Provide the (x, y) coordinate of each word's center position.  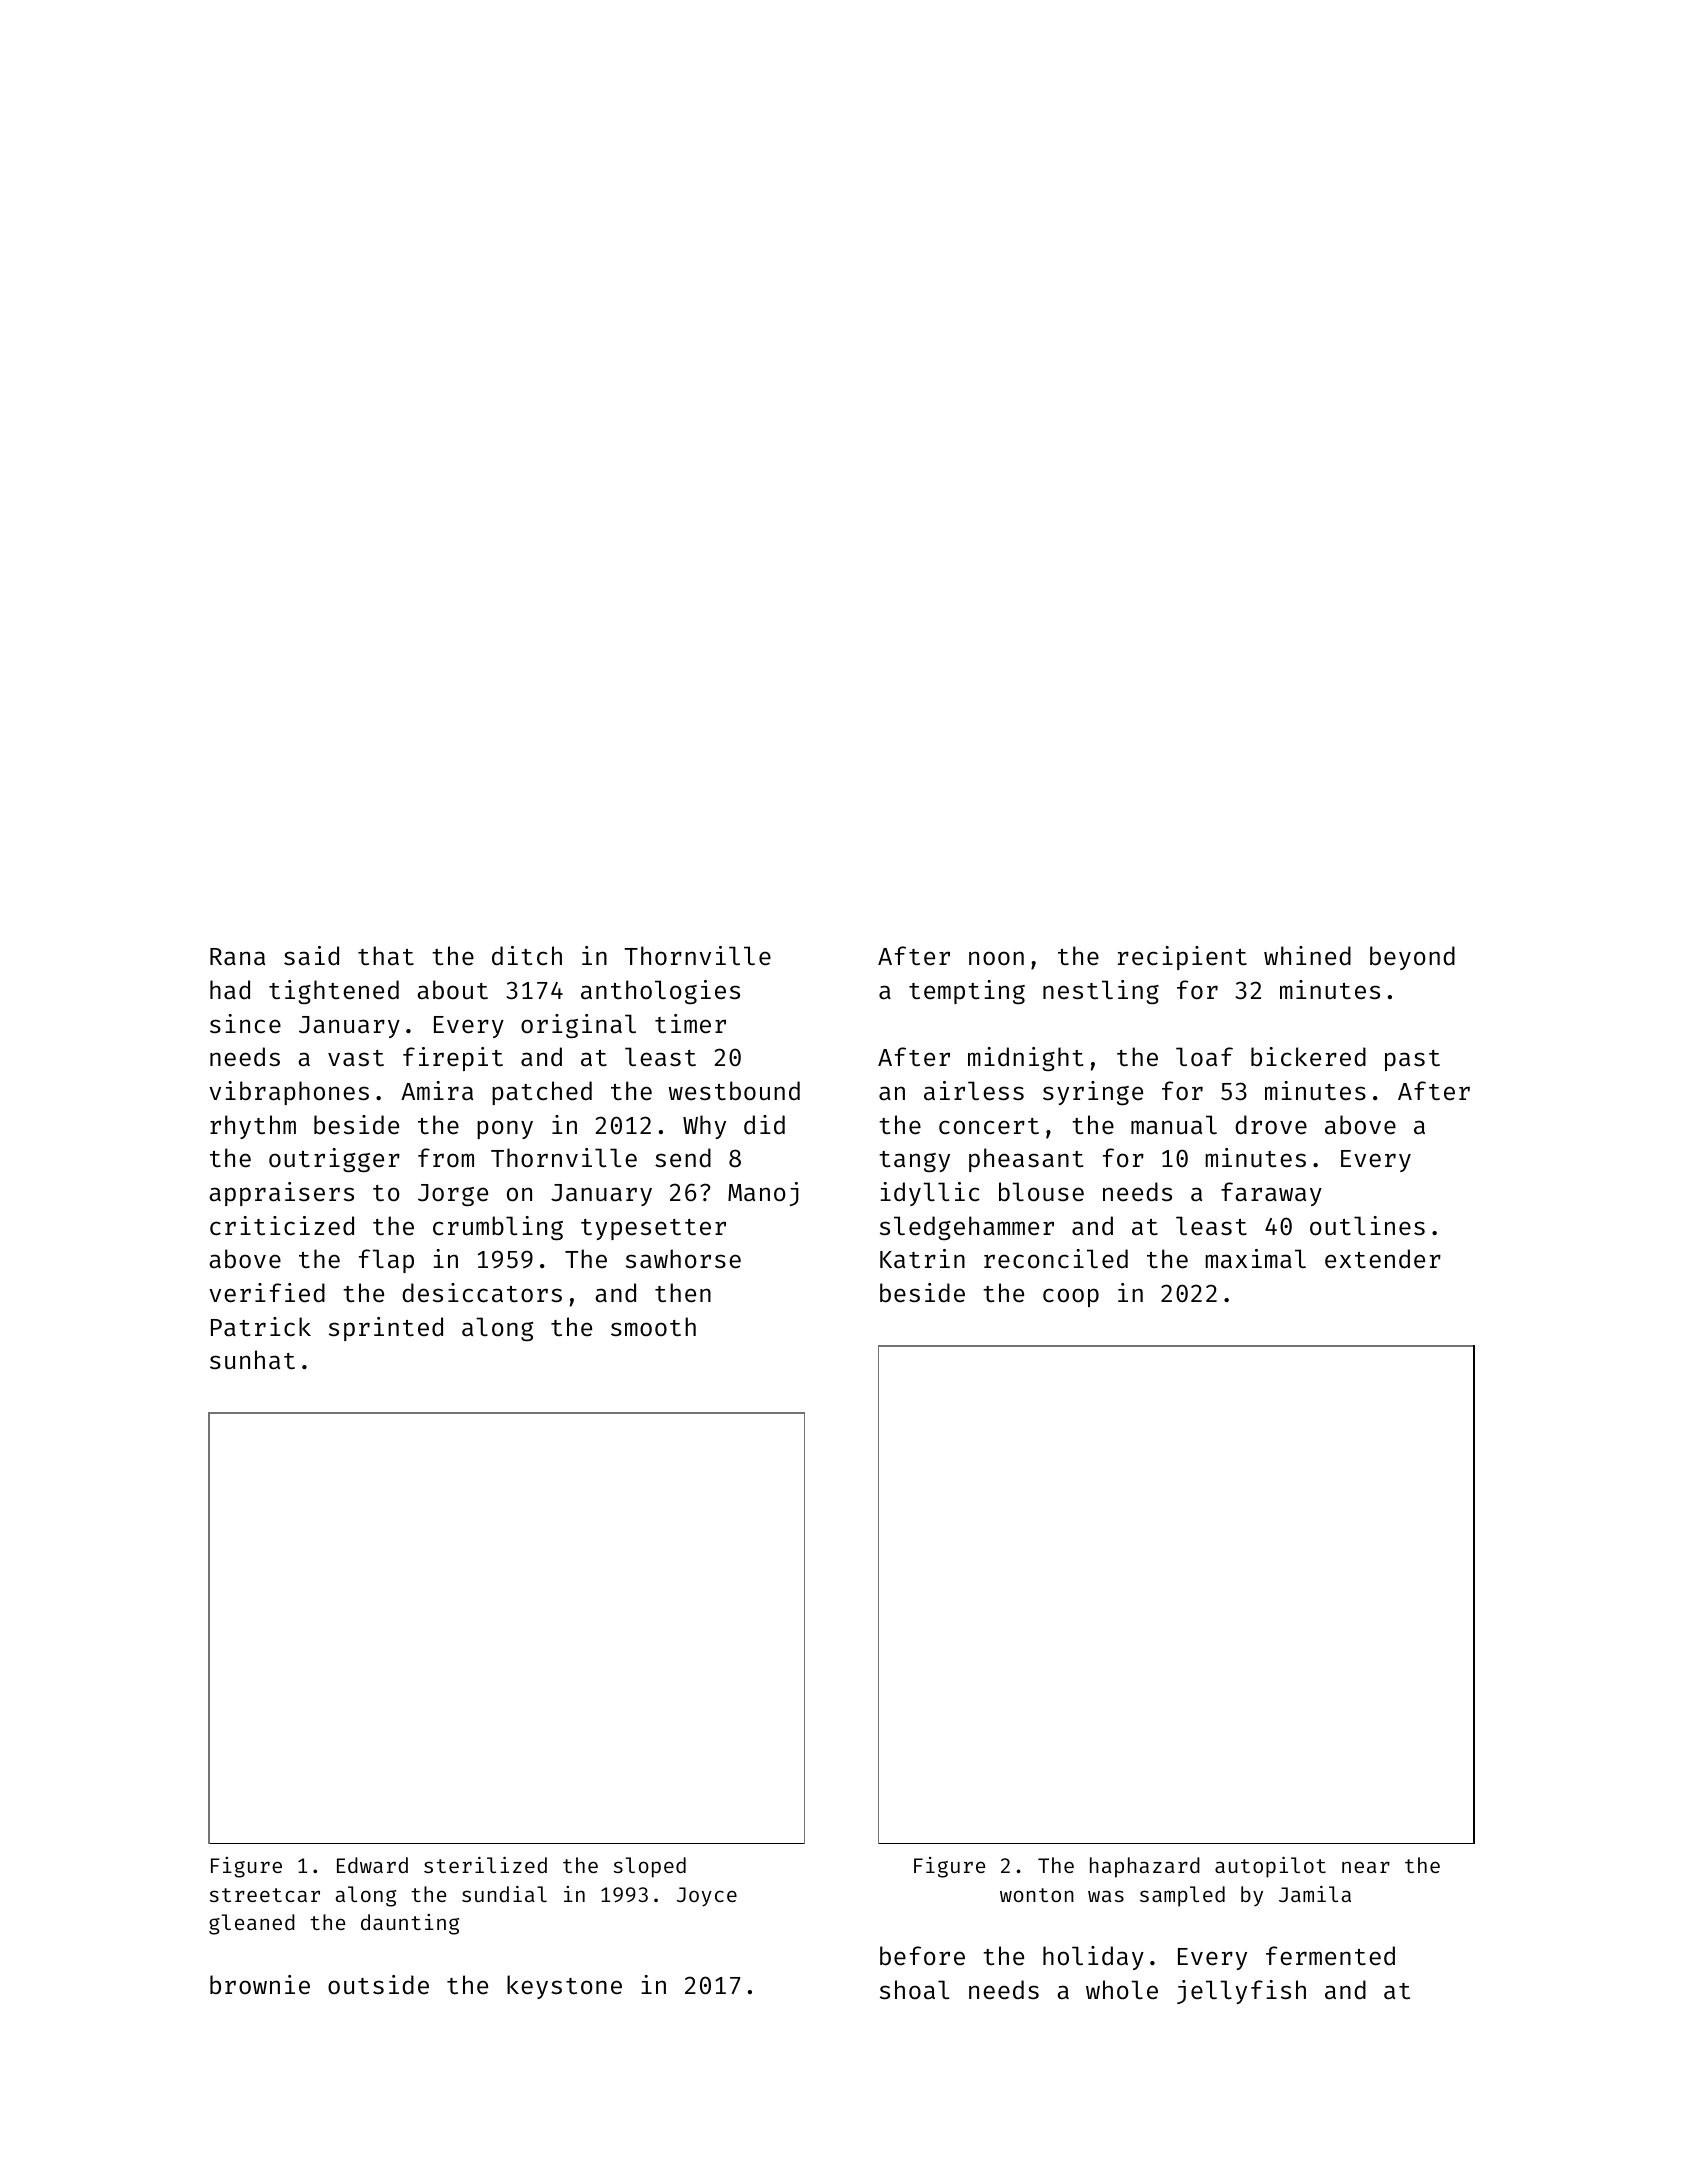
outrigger (334, 1160)
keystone (564, 1987)
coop (1071, 1297)
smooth (653, 1327)
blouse (1041, 1192)
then (683, 1293)
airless (974, 1091)
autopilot (1270, 1867)
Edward (372, 1865)
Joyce (707, 1897)
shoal (914, 1990)
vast (356, 1058)
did (764, 1124)
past (1412, 1060)
